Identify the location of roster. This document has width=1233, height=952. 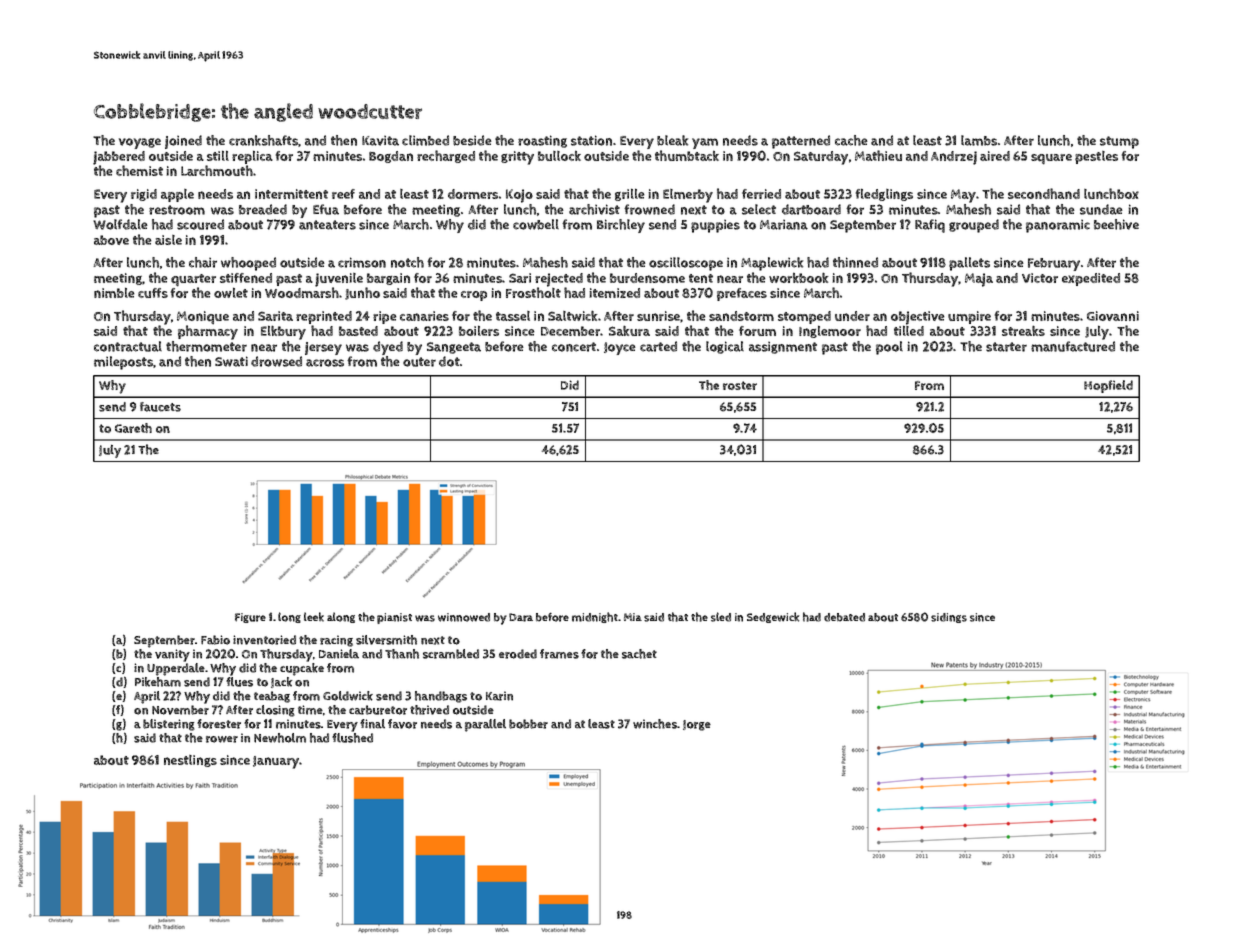
(740, 385).
